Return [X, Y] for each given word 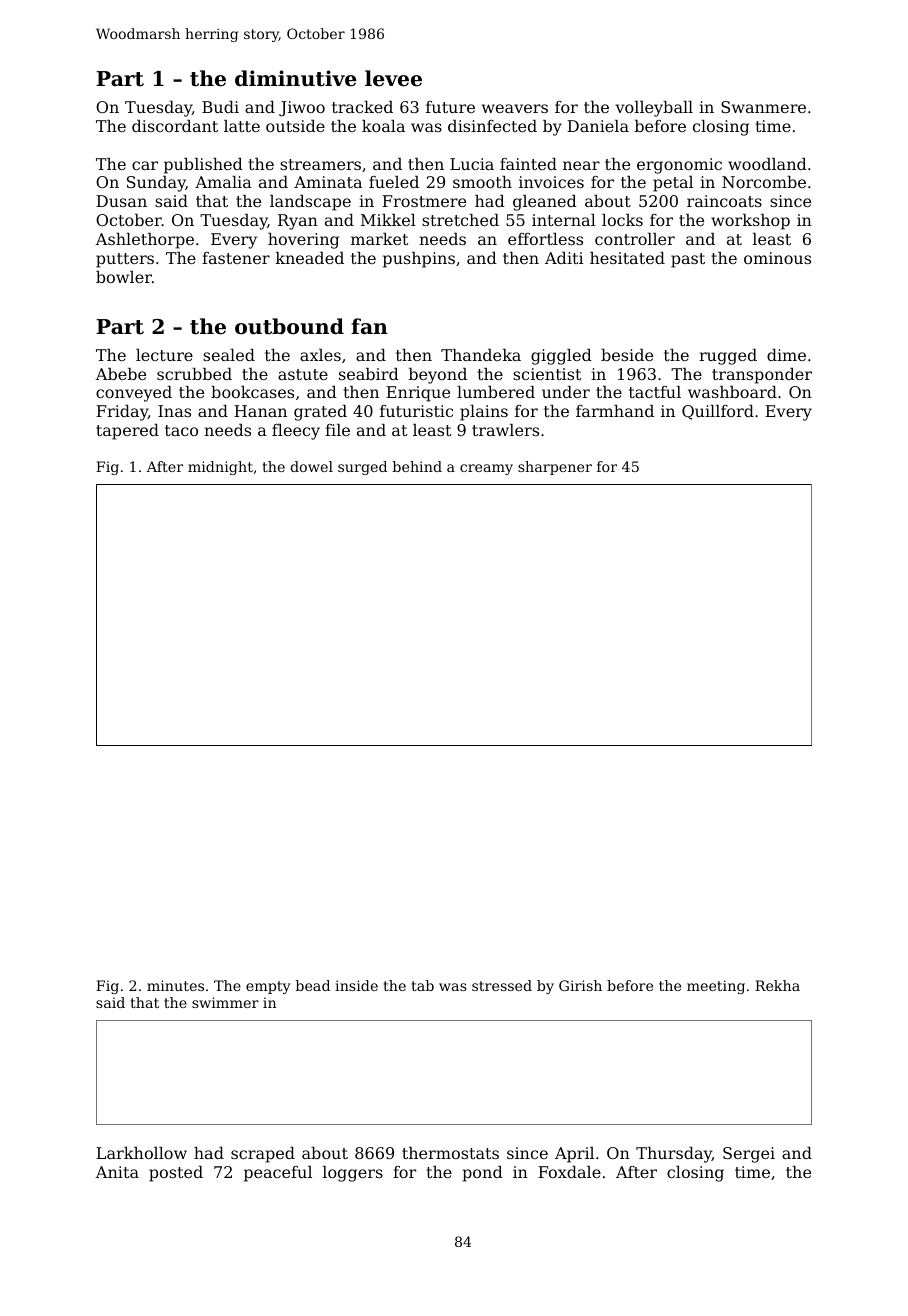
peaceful [278, 1174]
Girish [580, 985]
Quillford [718, 412]
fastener [236, 258]
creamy [486, 469]
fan [369, 326]
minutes [175, 985]
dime [786, 355]
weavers [515, 108]
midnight [220, 468]
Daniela [598, 126]
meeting [716, 987]
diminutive [296, 78]
